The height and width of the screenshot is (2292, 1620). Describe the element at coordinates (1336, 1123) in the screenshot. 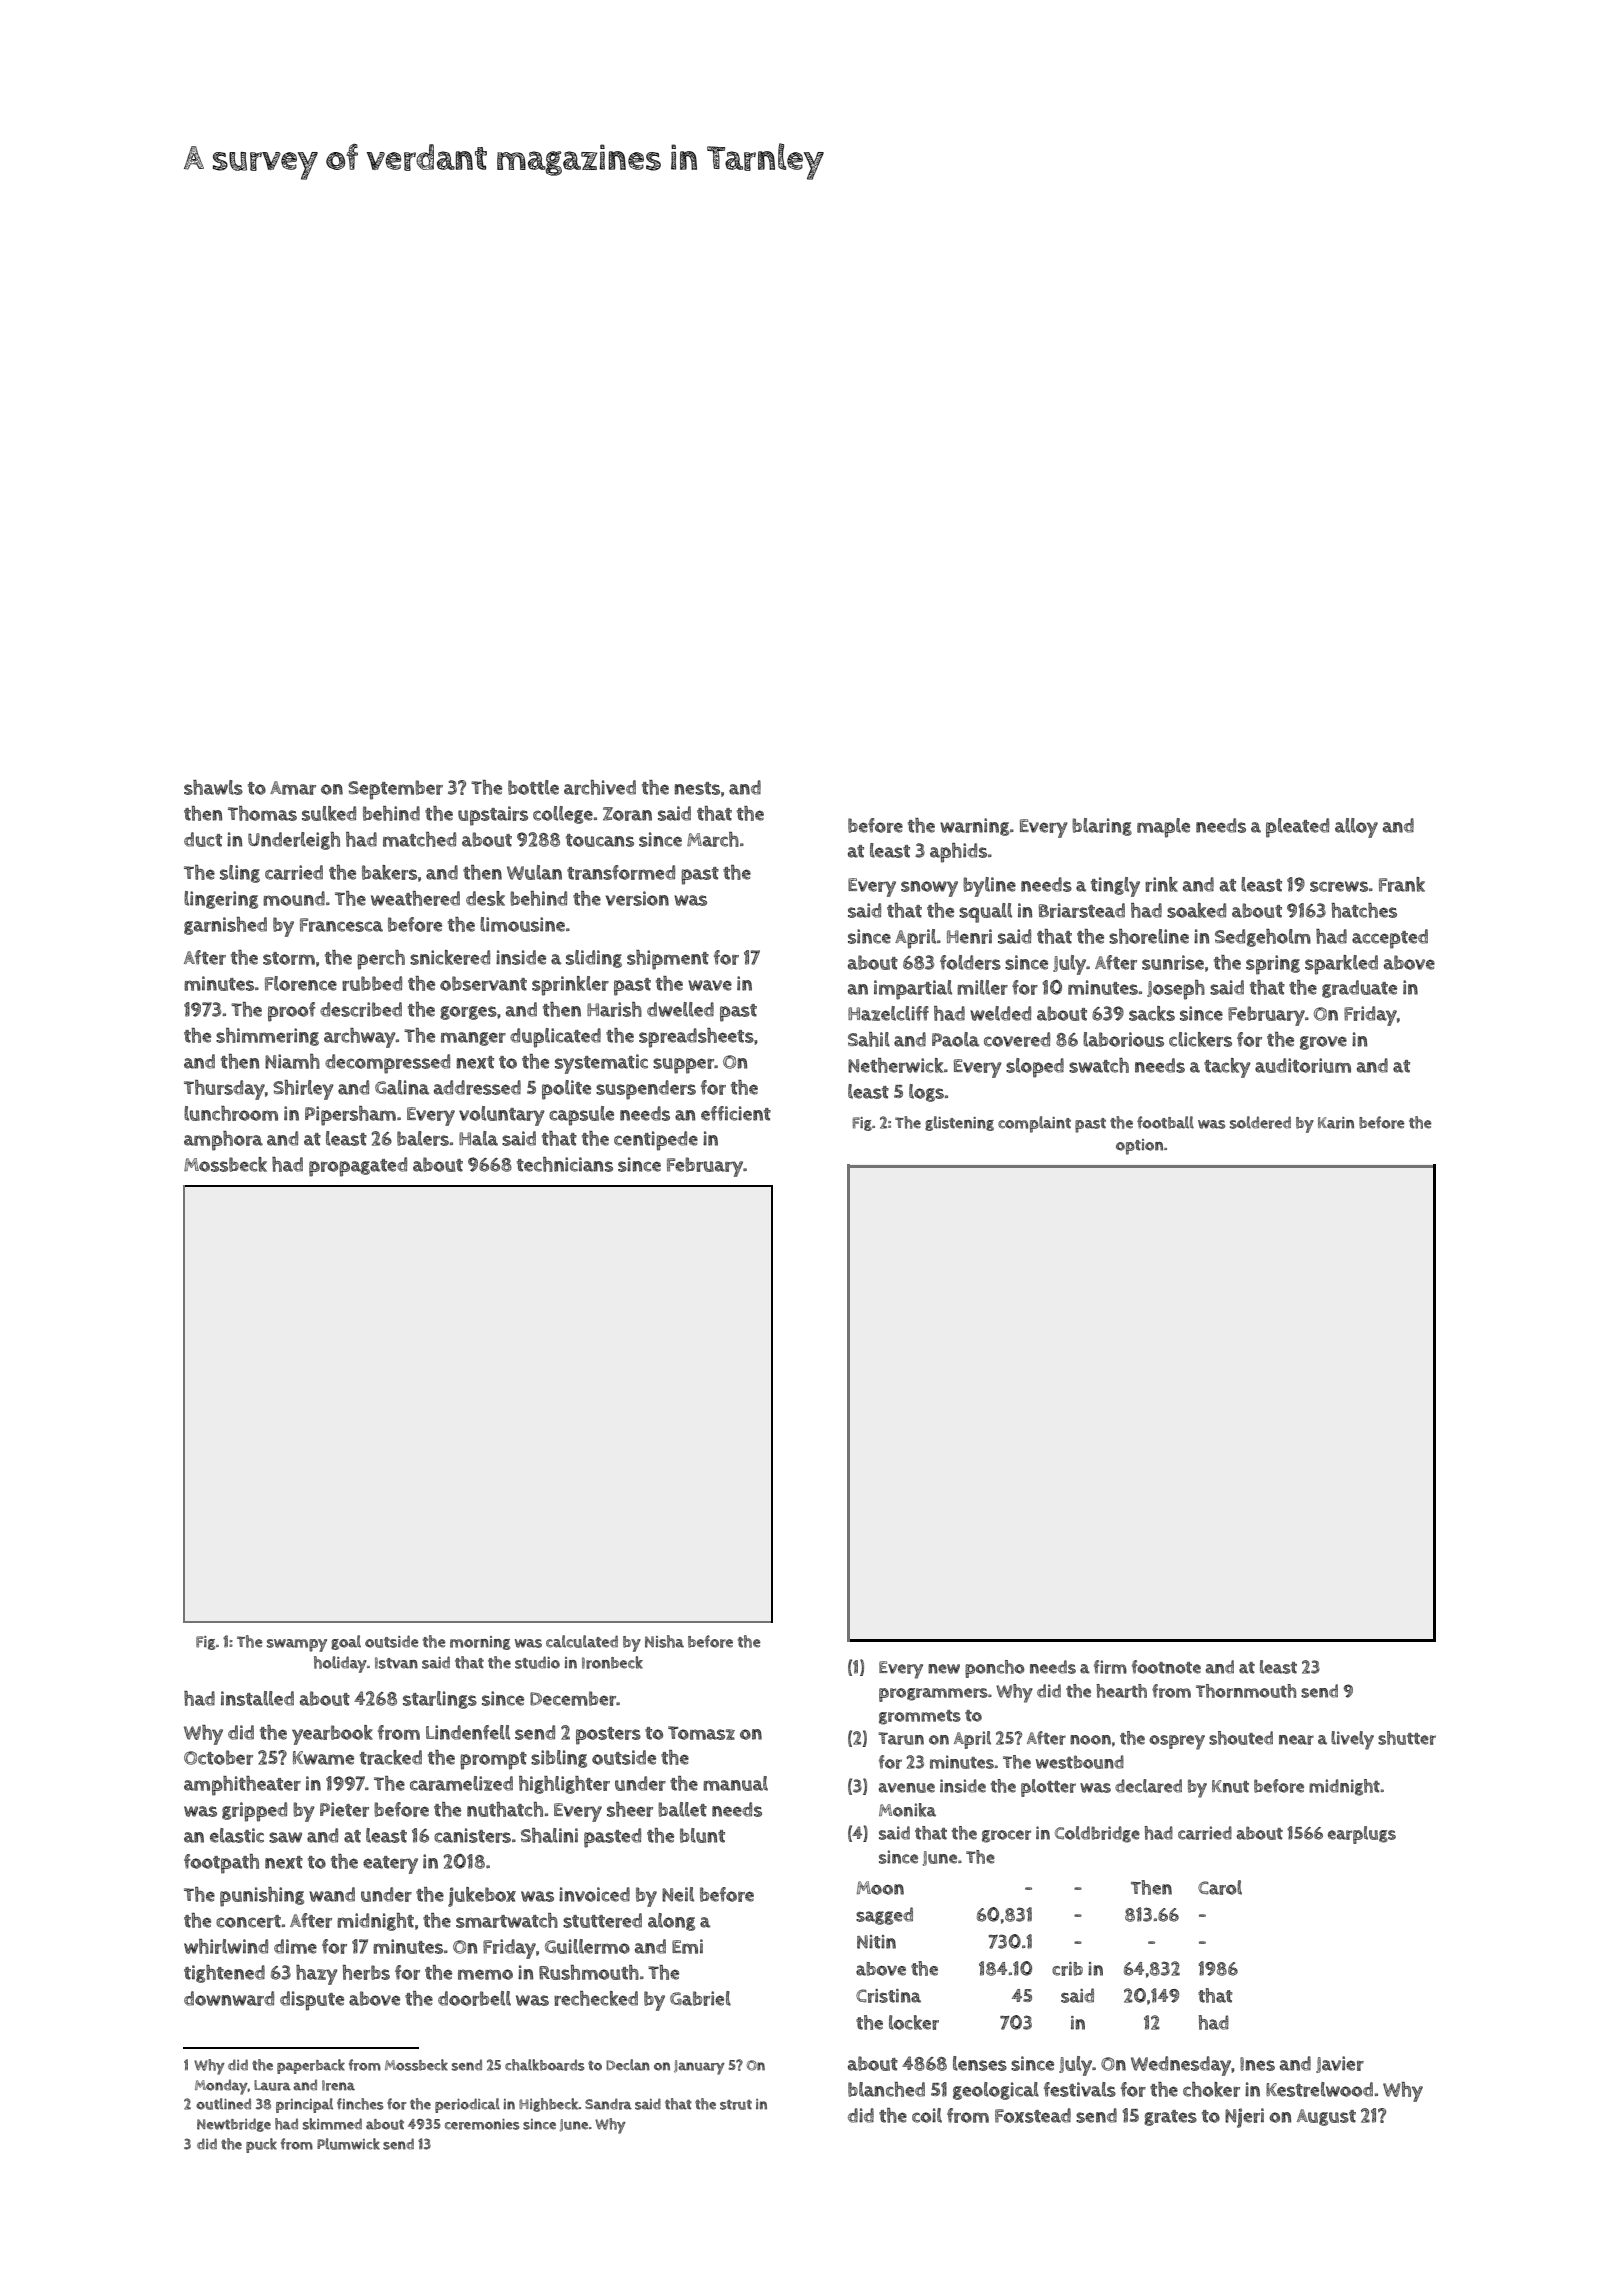

I see `Karin` at that location.
